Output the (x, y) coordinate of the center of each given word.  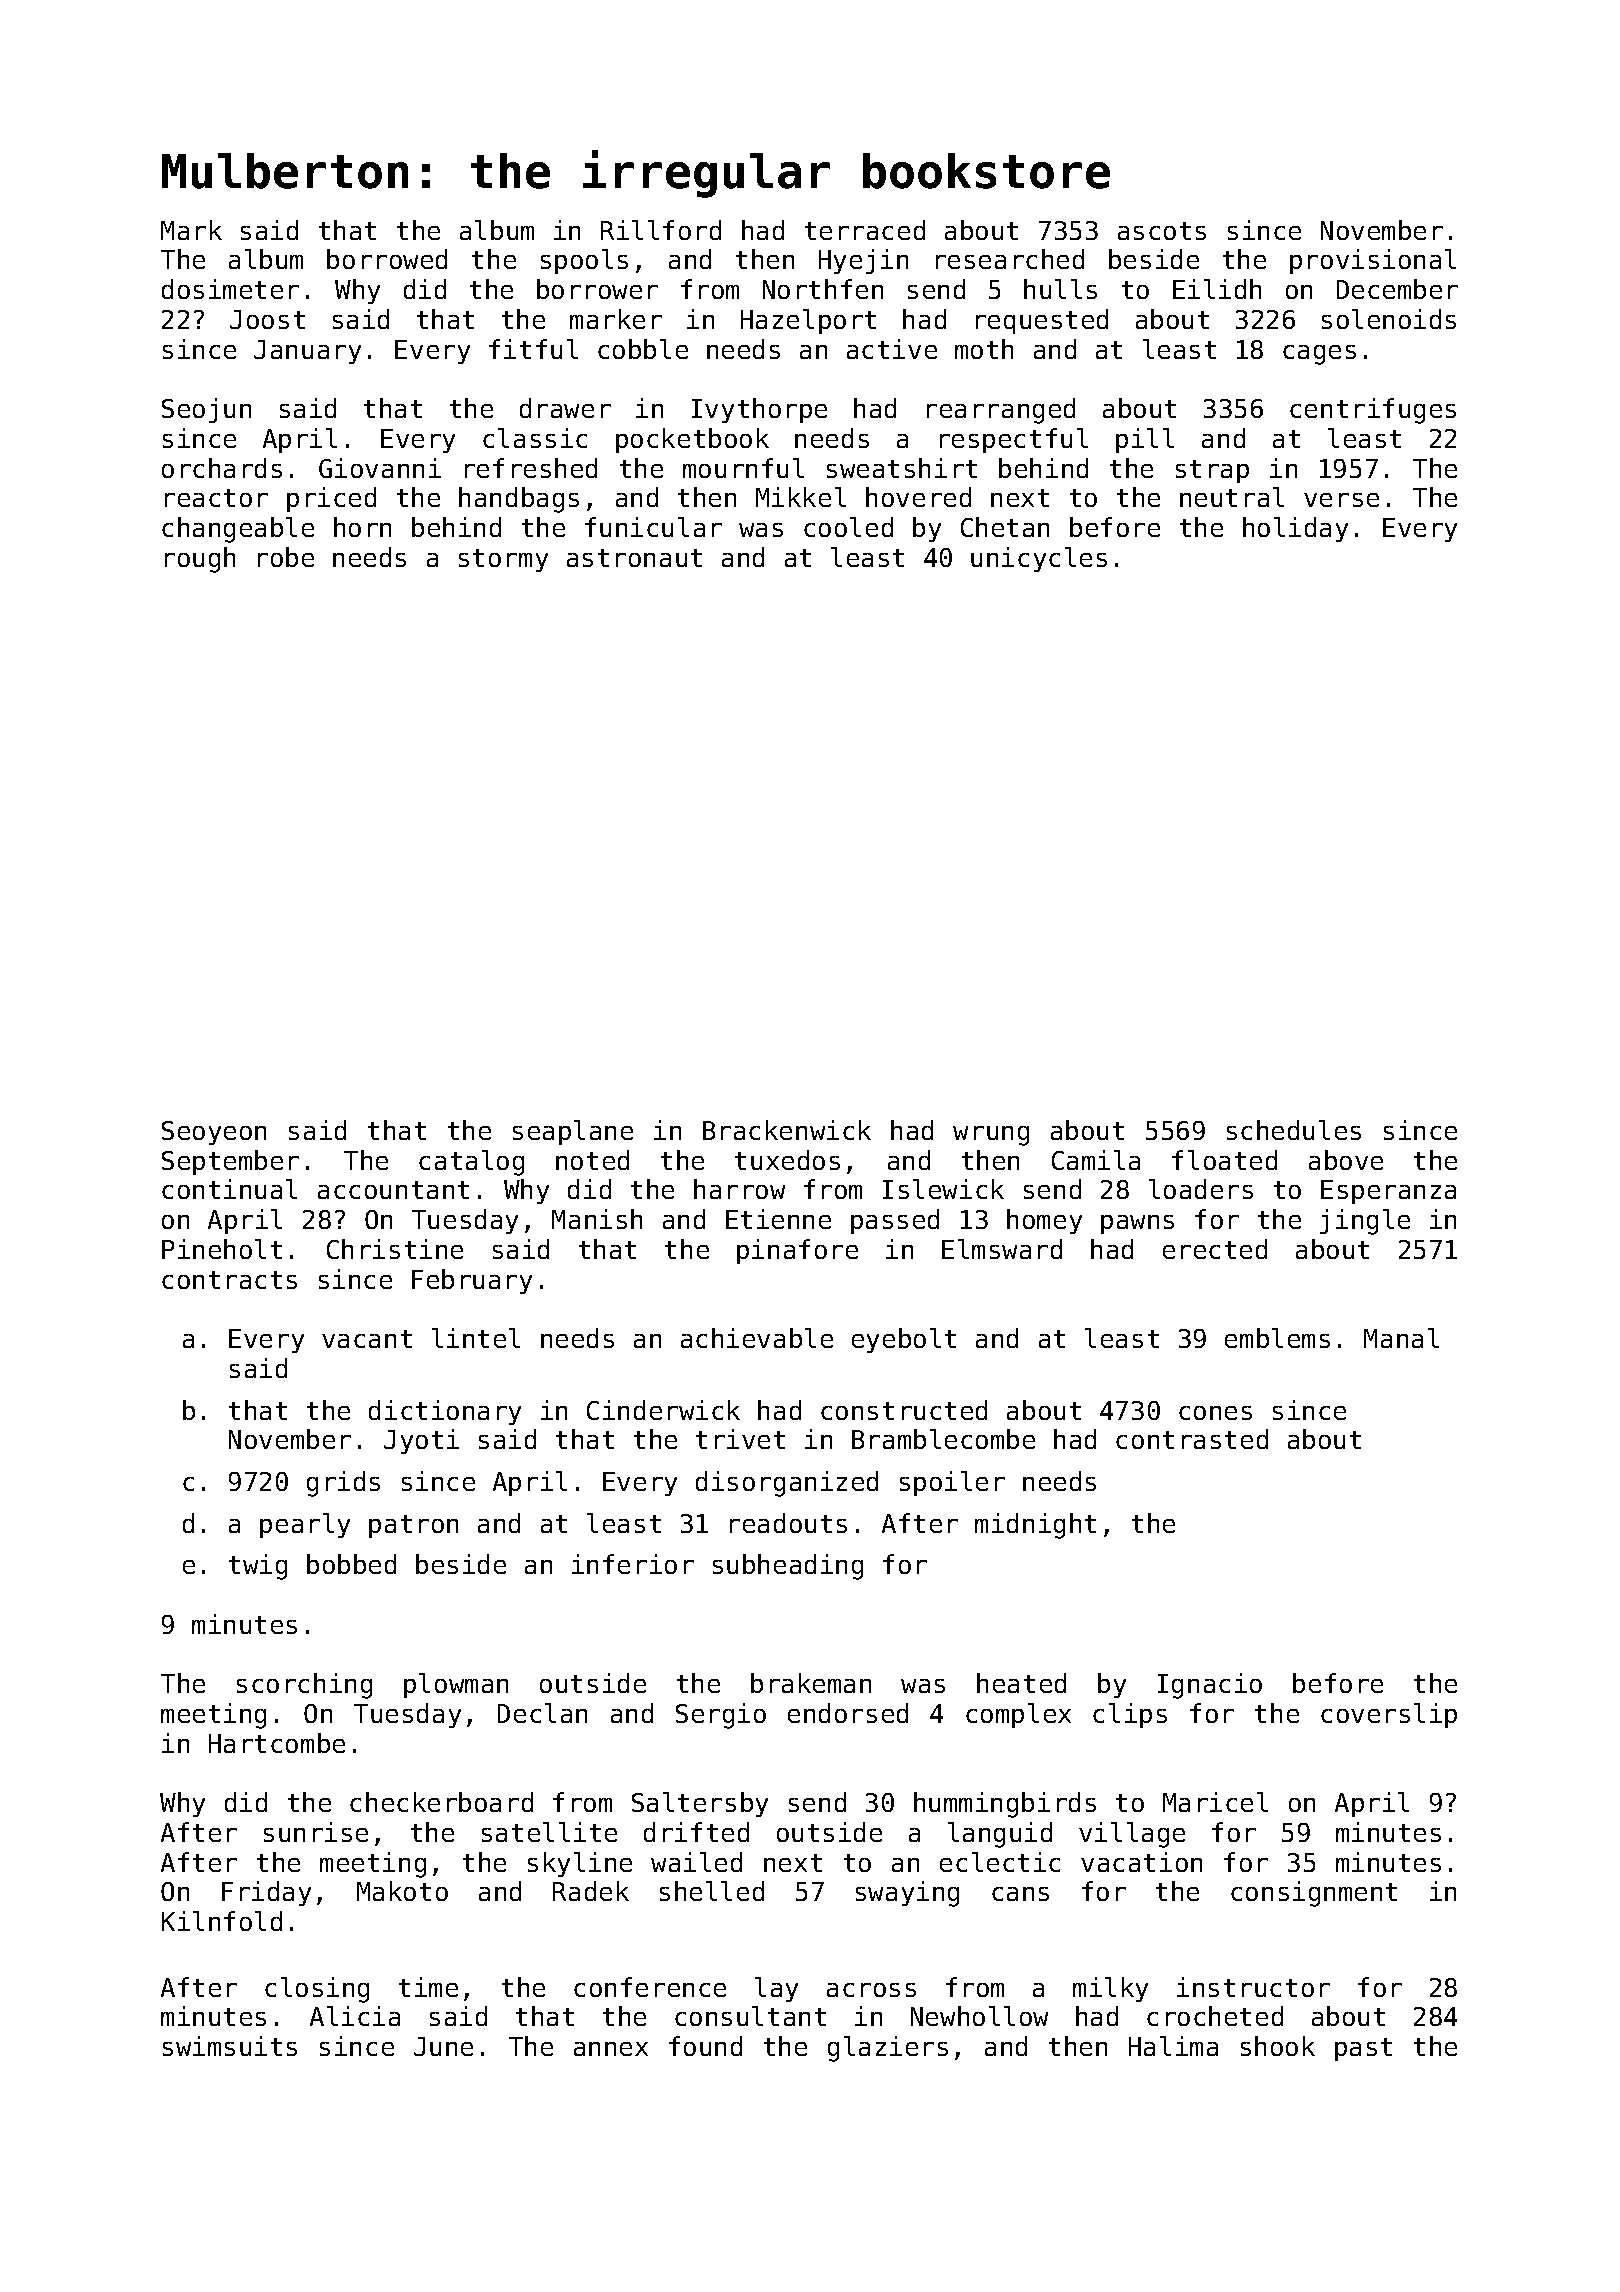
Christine (395, 1249)
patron (413, 1526)
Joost (267, 319)
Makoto (402, 1891)
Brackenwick (787, 1130)
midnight (1035, 1526)
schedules (1294, 1130)
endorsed (848, 1713)
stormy (503, 560)
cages (1319, 355)
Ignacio (1210, 1686)
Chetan (1005, 527)
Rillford (661, 230)
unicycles (1039, 559)
